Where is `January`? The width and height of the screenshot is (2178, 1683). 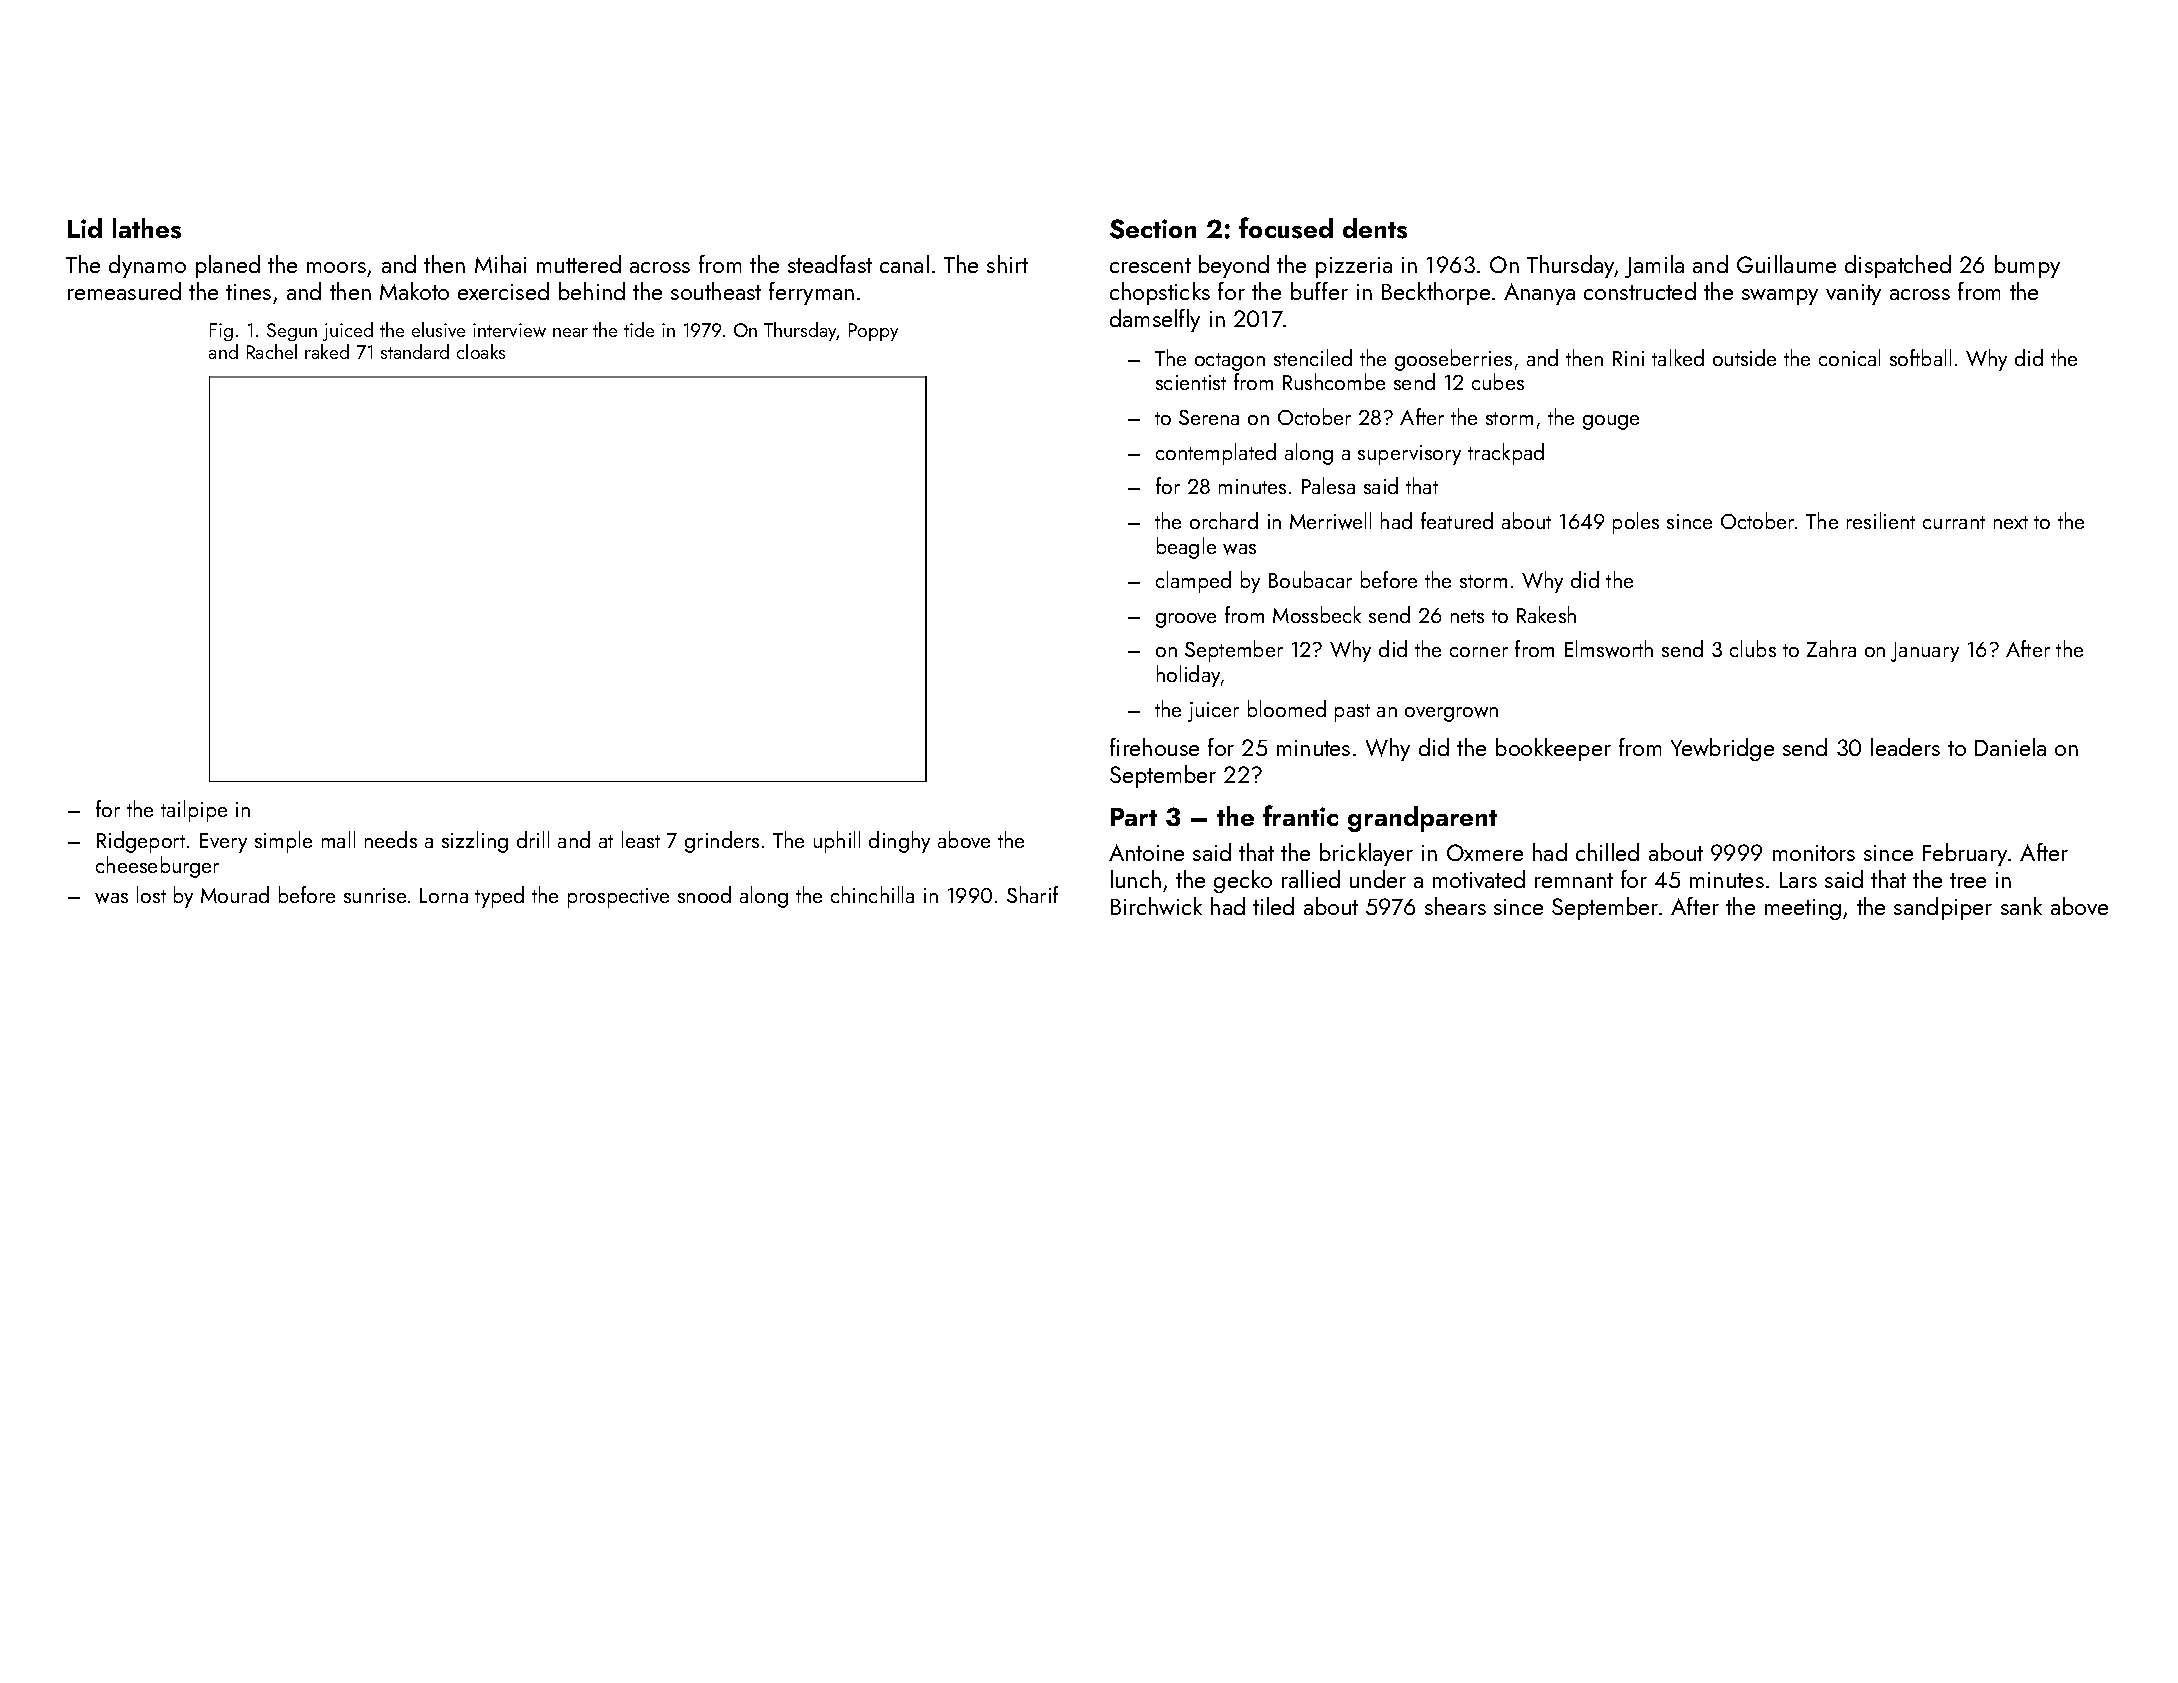
January is located at coordinates (1925, 652).
